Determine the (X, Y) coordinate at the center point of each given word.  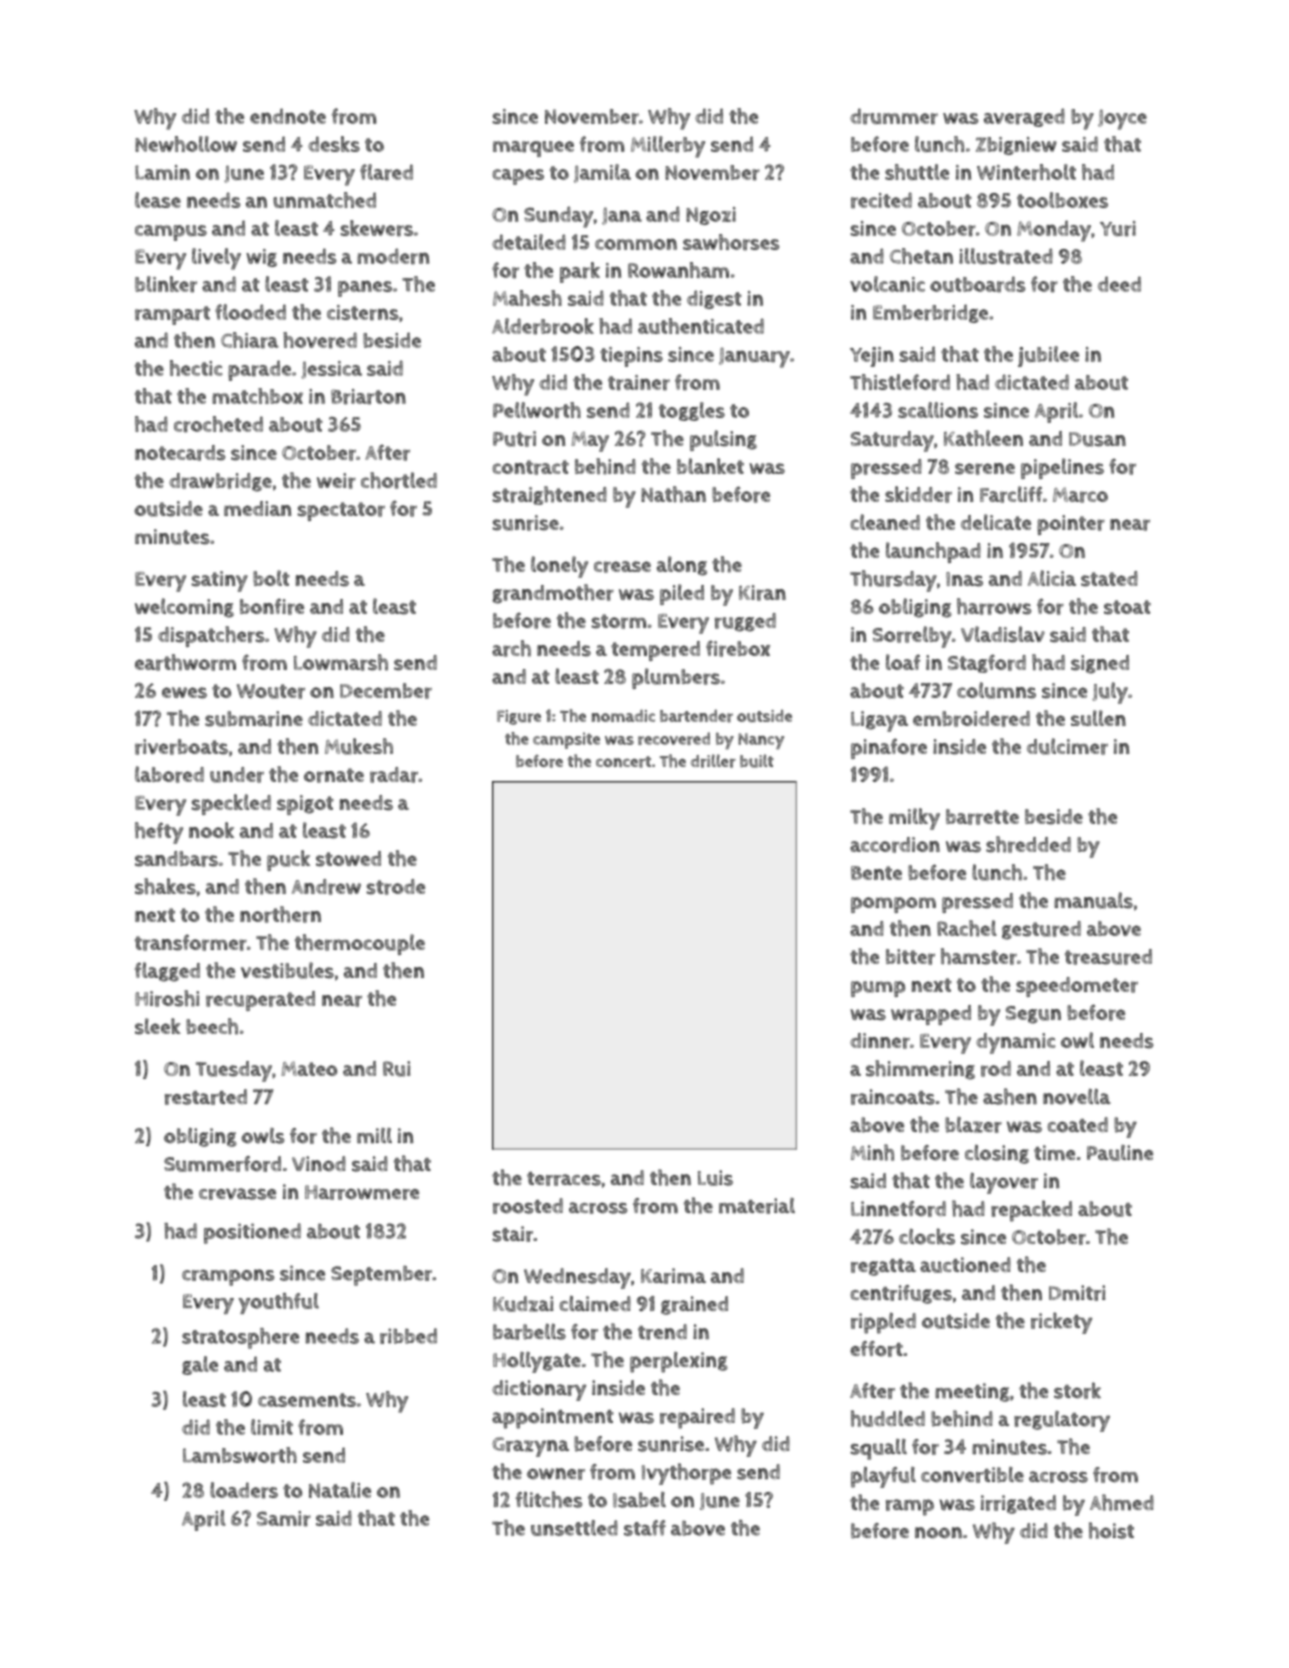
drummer (894, 116)
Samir (284, 1519)
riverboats (181, 747)
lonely (559, 567)
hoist (1111, 1530)
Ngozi (711, 216)
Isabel (639, 1500)
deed (1119, 284)
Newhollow (186, 144)
